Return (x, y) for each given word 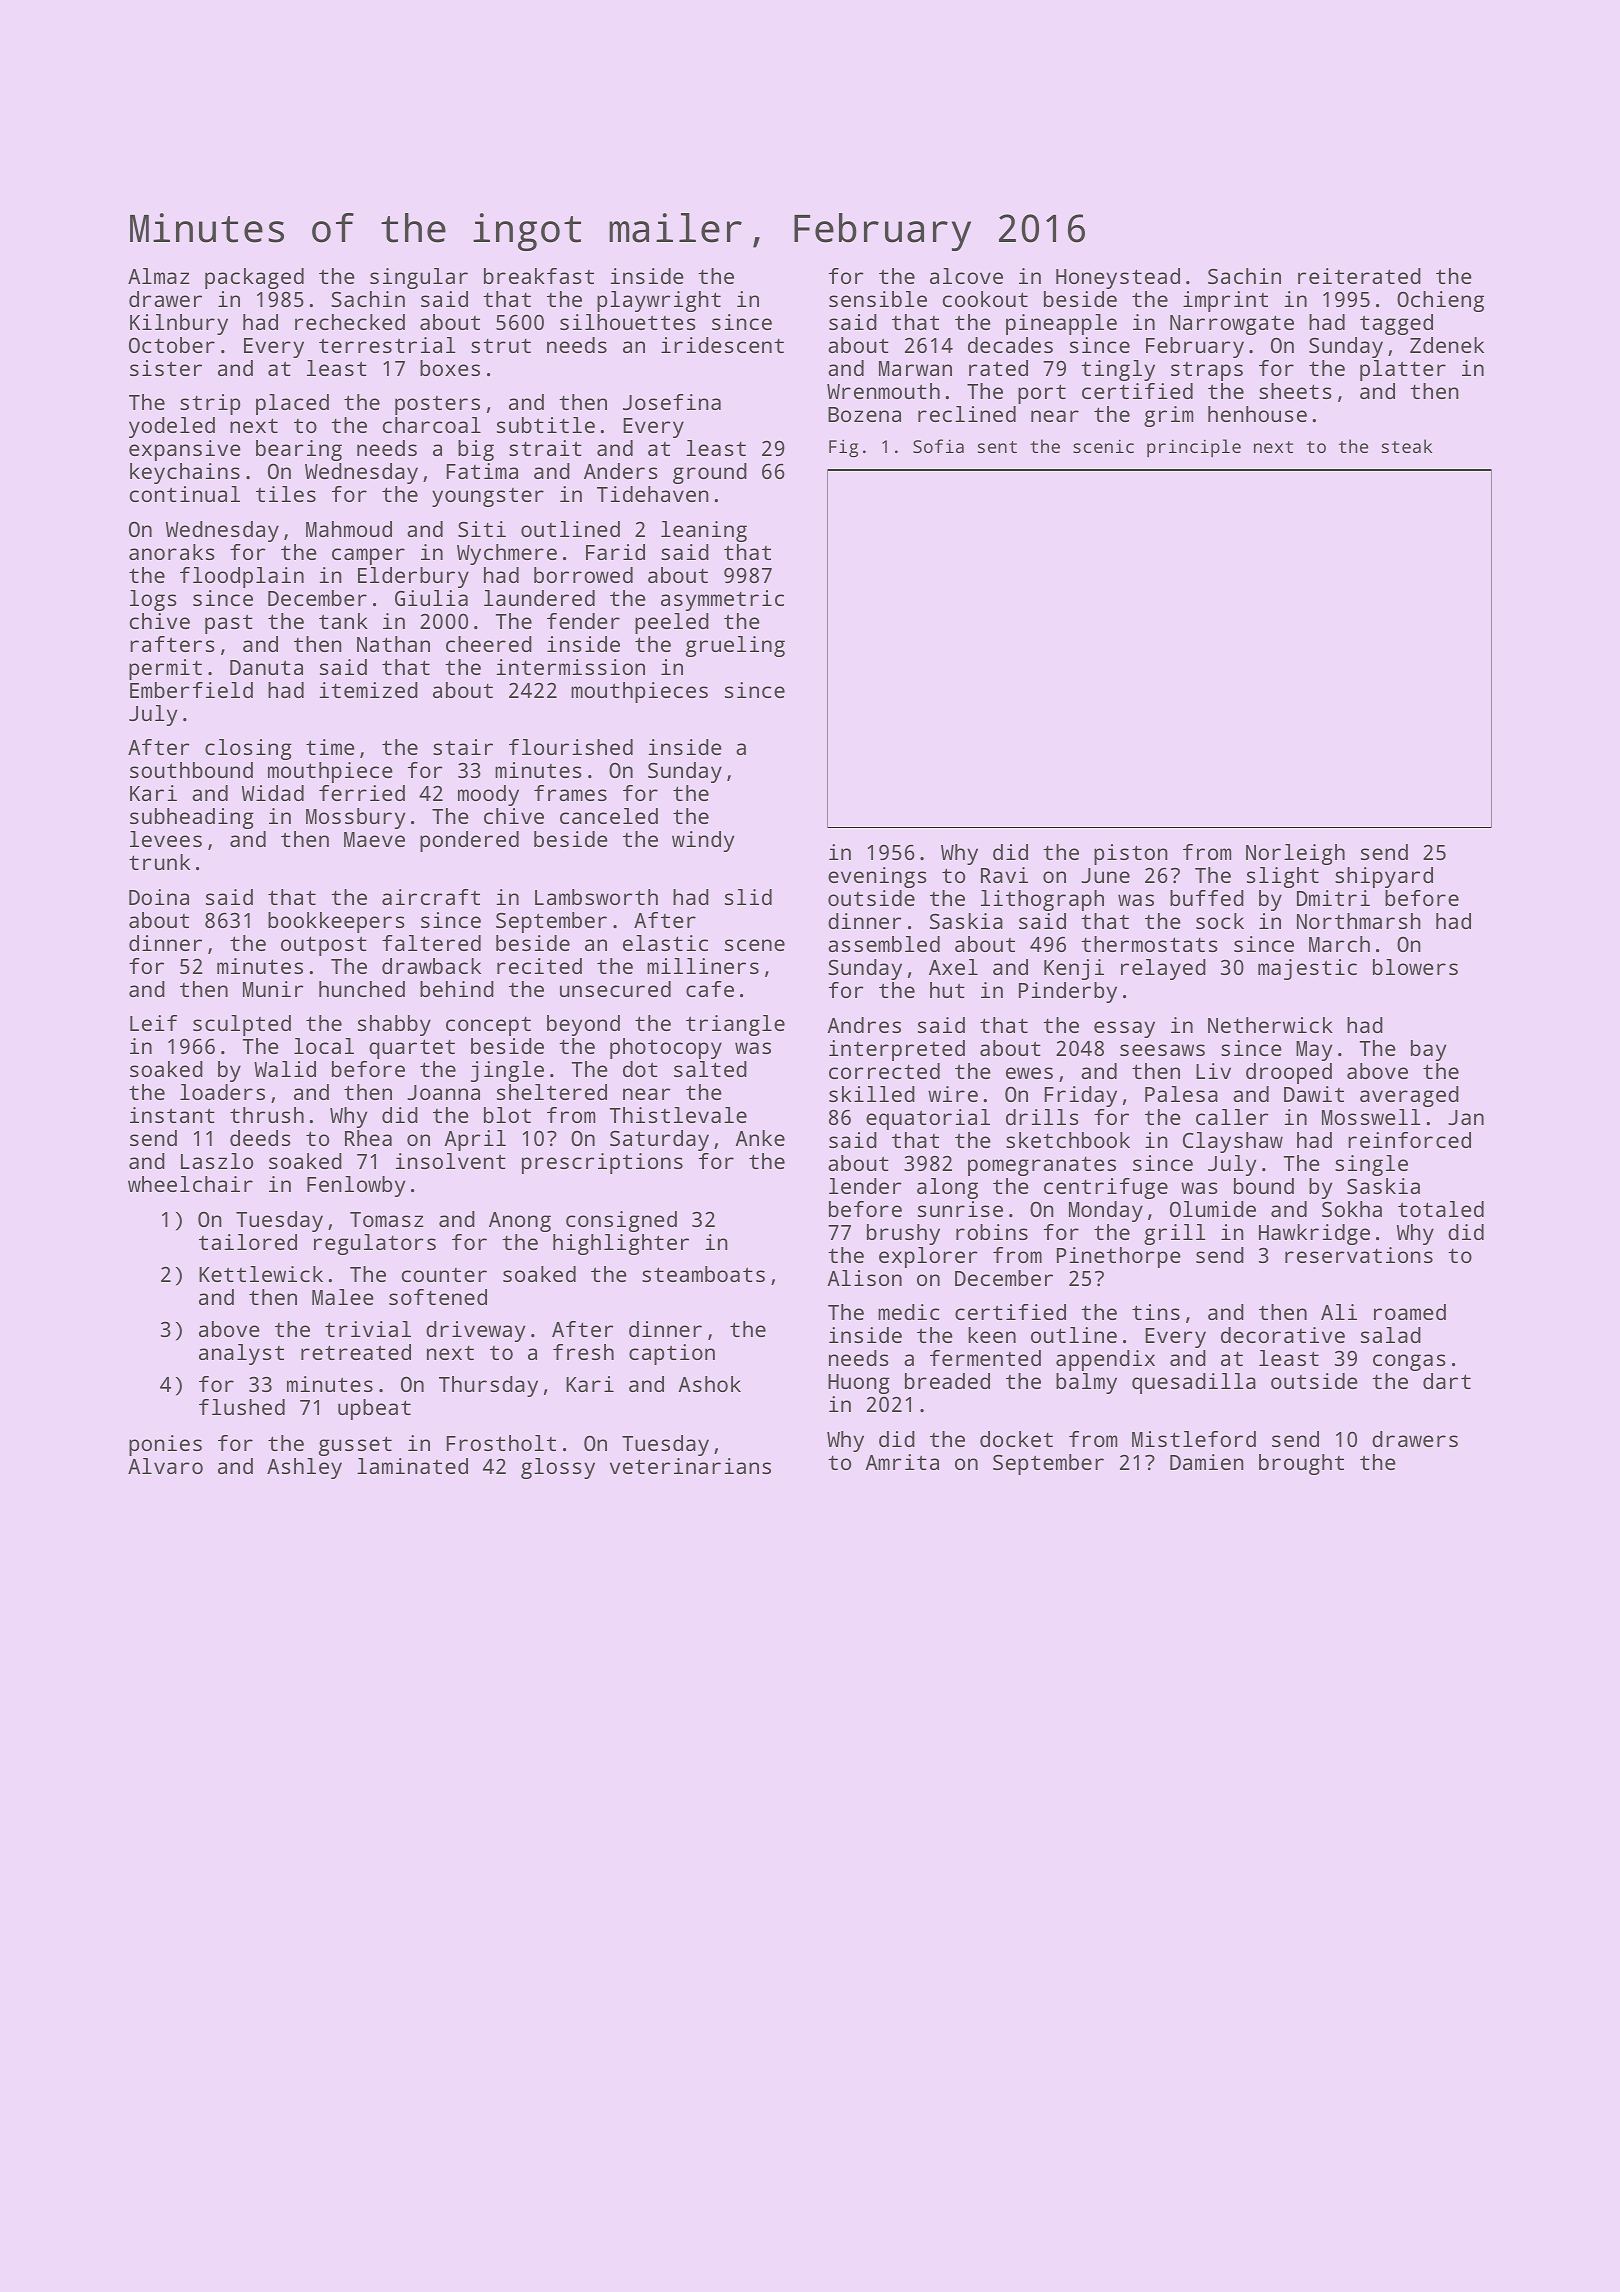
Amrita (902, 1462)
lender (865, 1186)
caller (1232, 1117)
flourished (571, 747)
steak (1407, 446)
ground (710, 473)
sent (997, 447)
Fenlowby (356, 1186)
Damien (1207, 1462)
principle (1194, 448)
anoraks (171, 552)
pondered (469, 841)
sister (166, 368)
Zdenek (1447, 345)
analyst (241, 1354)
